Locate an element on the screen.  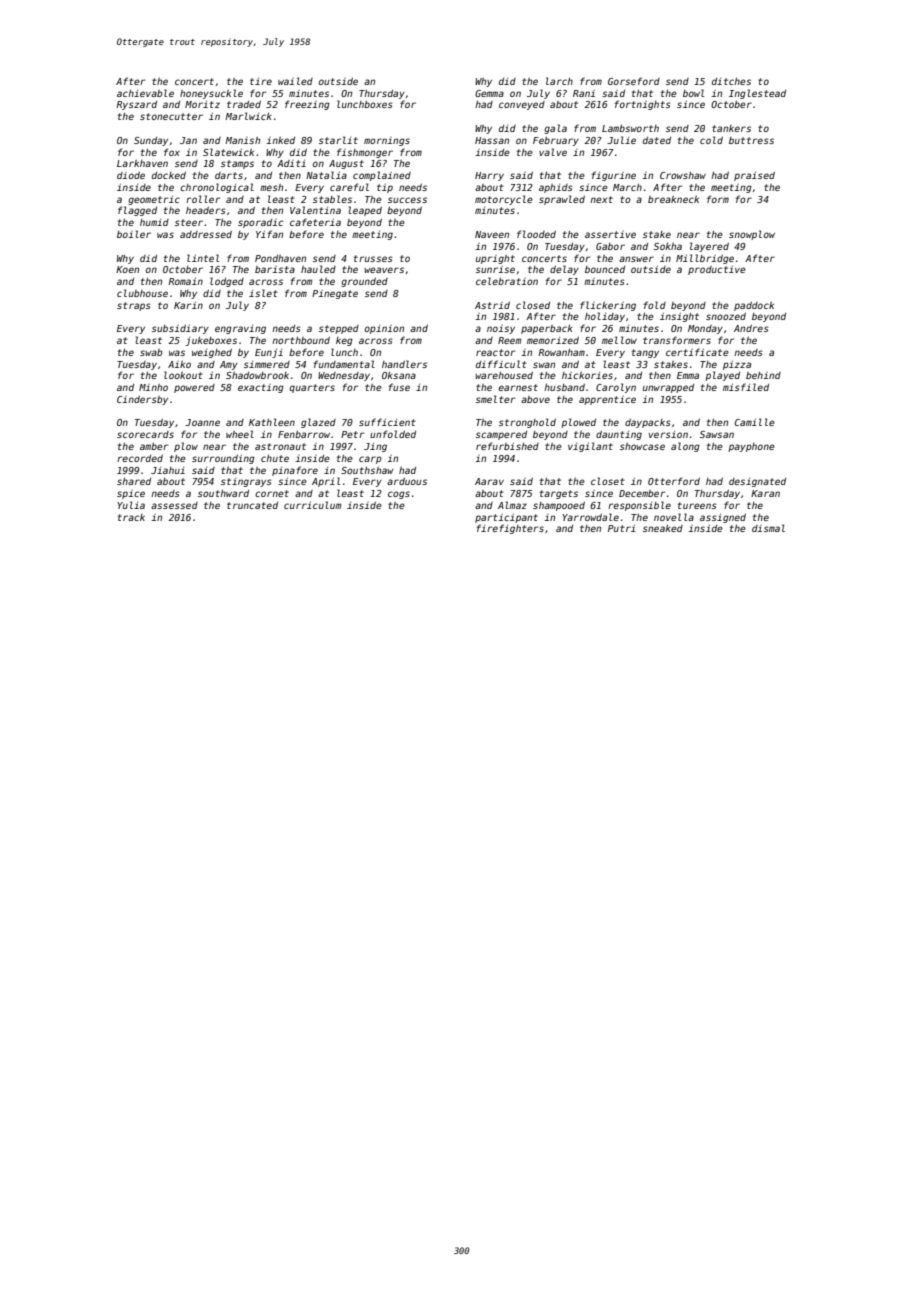
Aarav is located at coordinates (489, 481).
